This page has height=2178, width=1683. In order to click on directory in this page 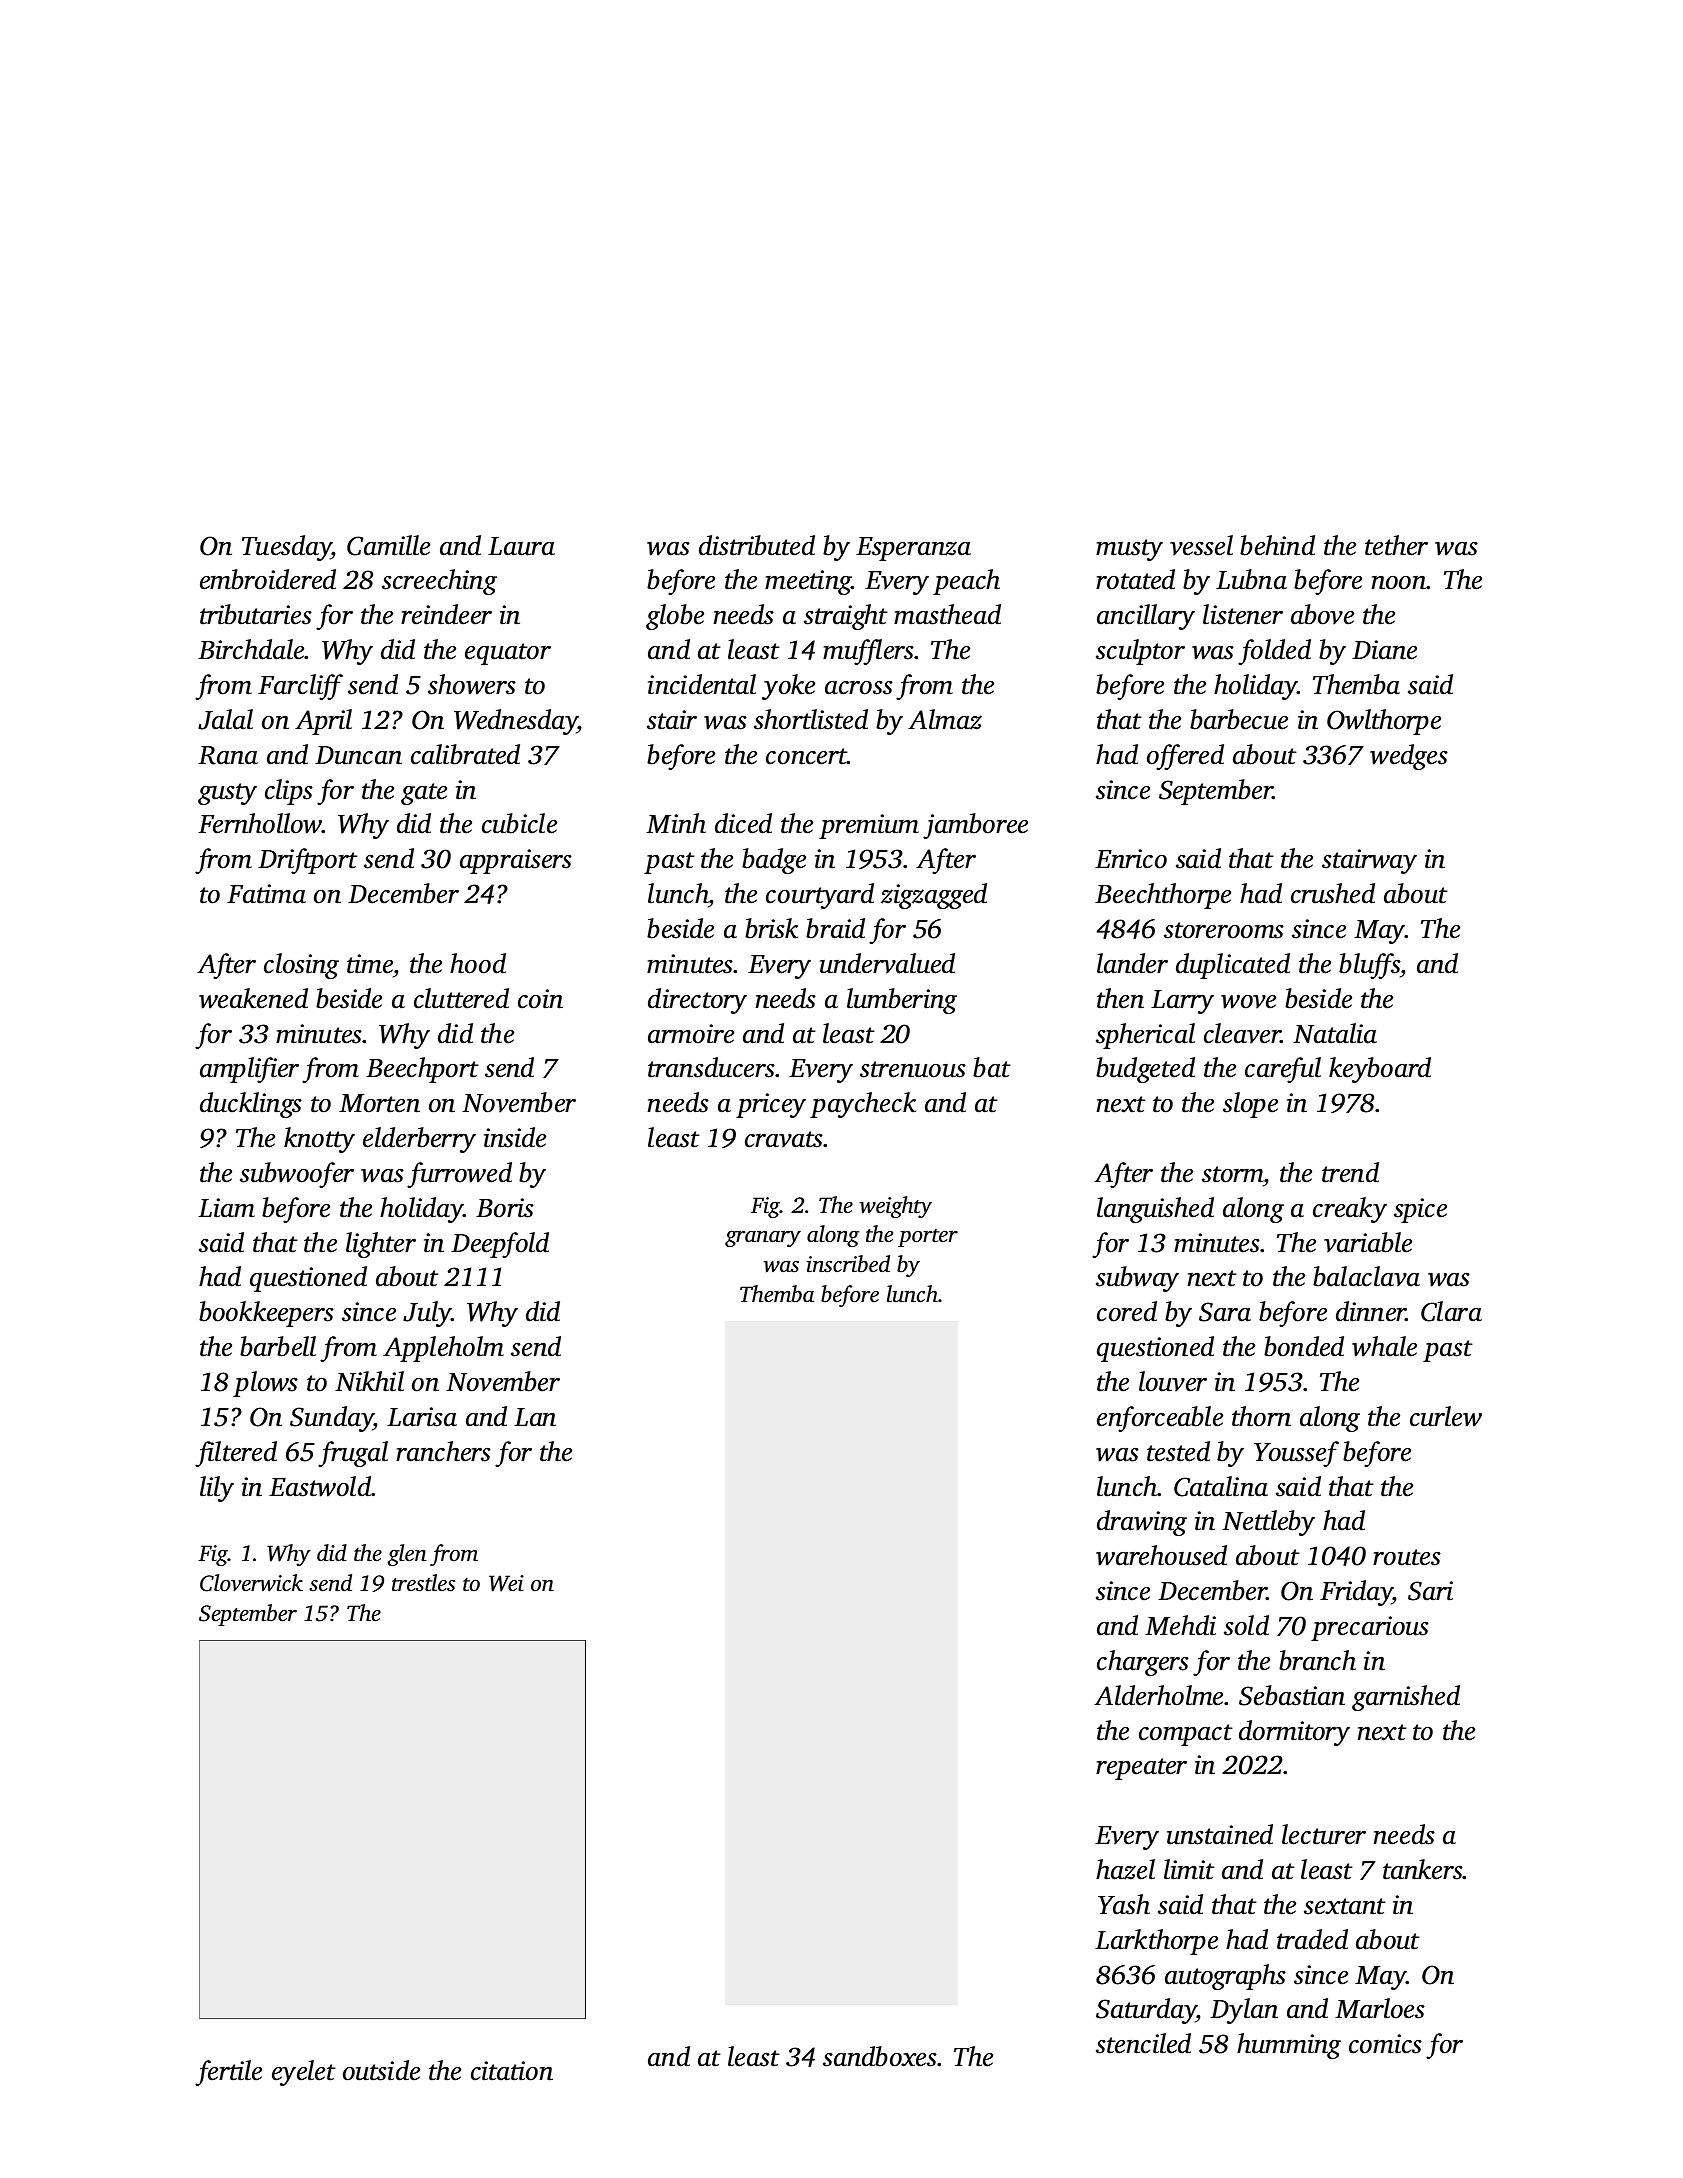, I will do `click(697, 1001)`.
